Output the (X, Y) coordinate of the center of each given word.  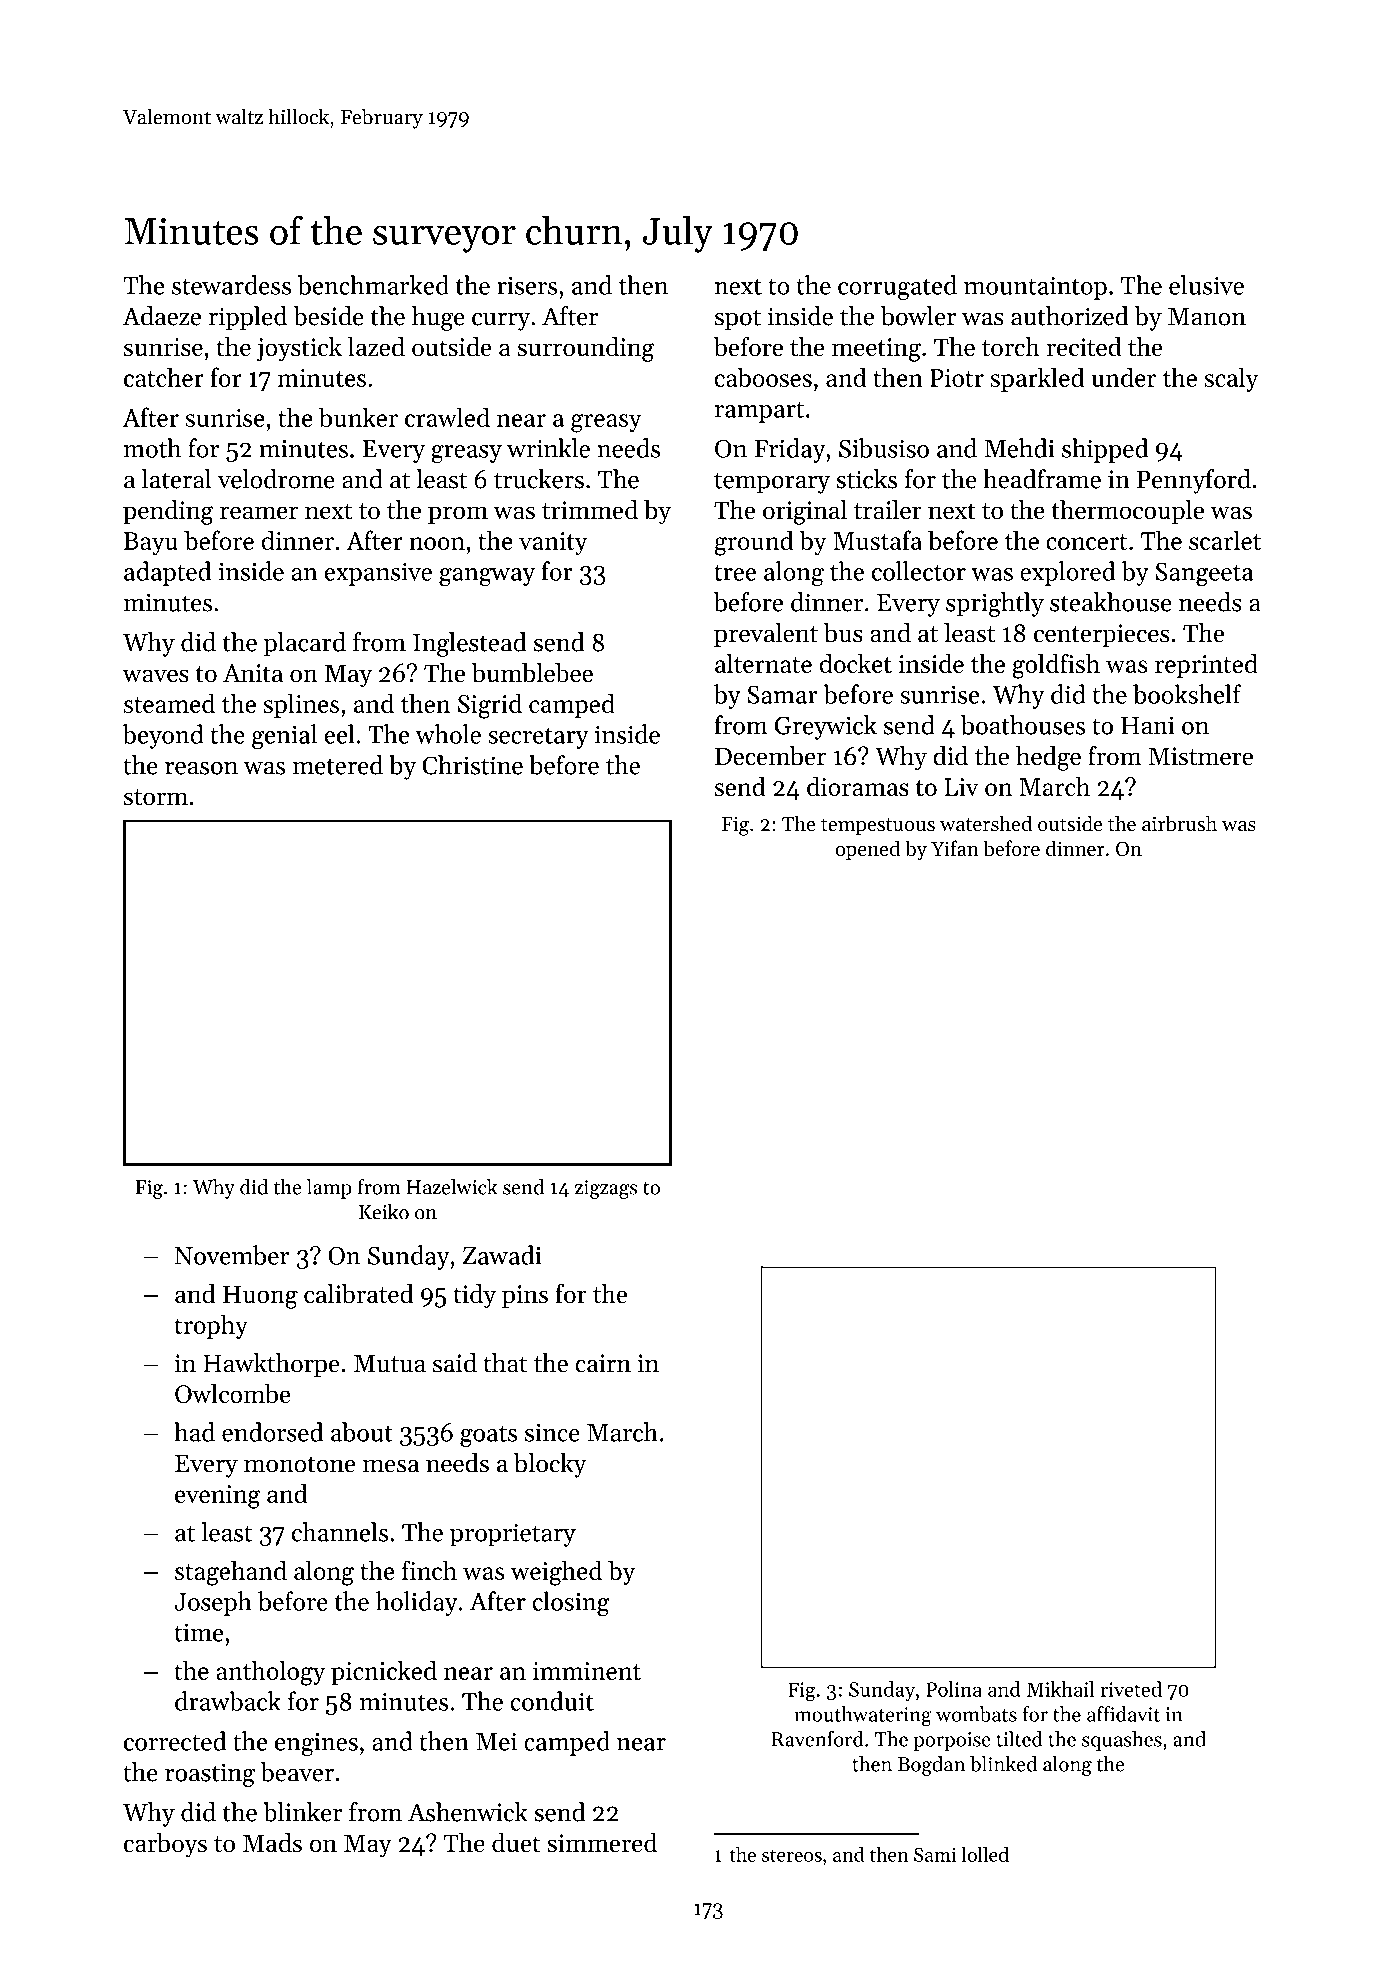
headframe (1042, 479)
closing (571, 1604)
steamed (169, 703)
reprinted (1206, 665)
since (552, 1432)
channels (340, 1532)
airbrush (1179, 823)
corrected (175, 1741)
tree (735, 573)
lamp (329, 1189)
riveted (1131, 1689)
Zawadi (502, 1255)
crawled (447, 417)
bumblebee (532, 673)
